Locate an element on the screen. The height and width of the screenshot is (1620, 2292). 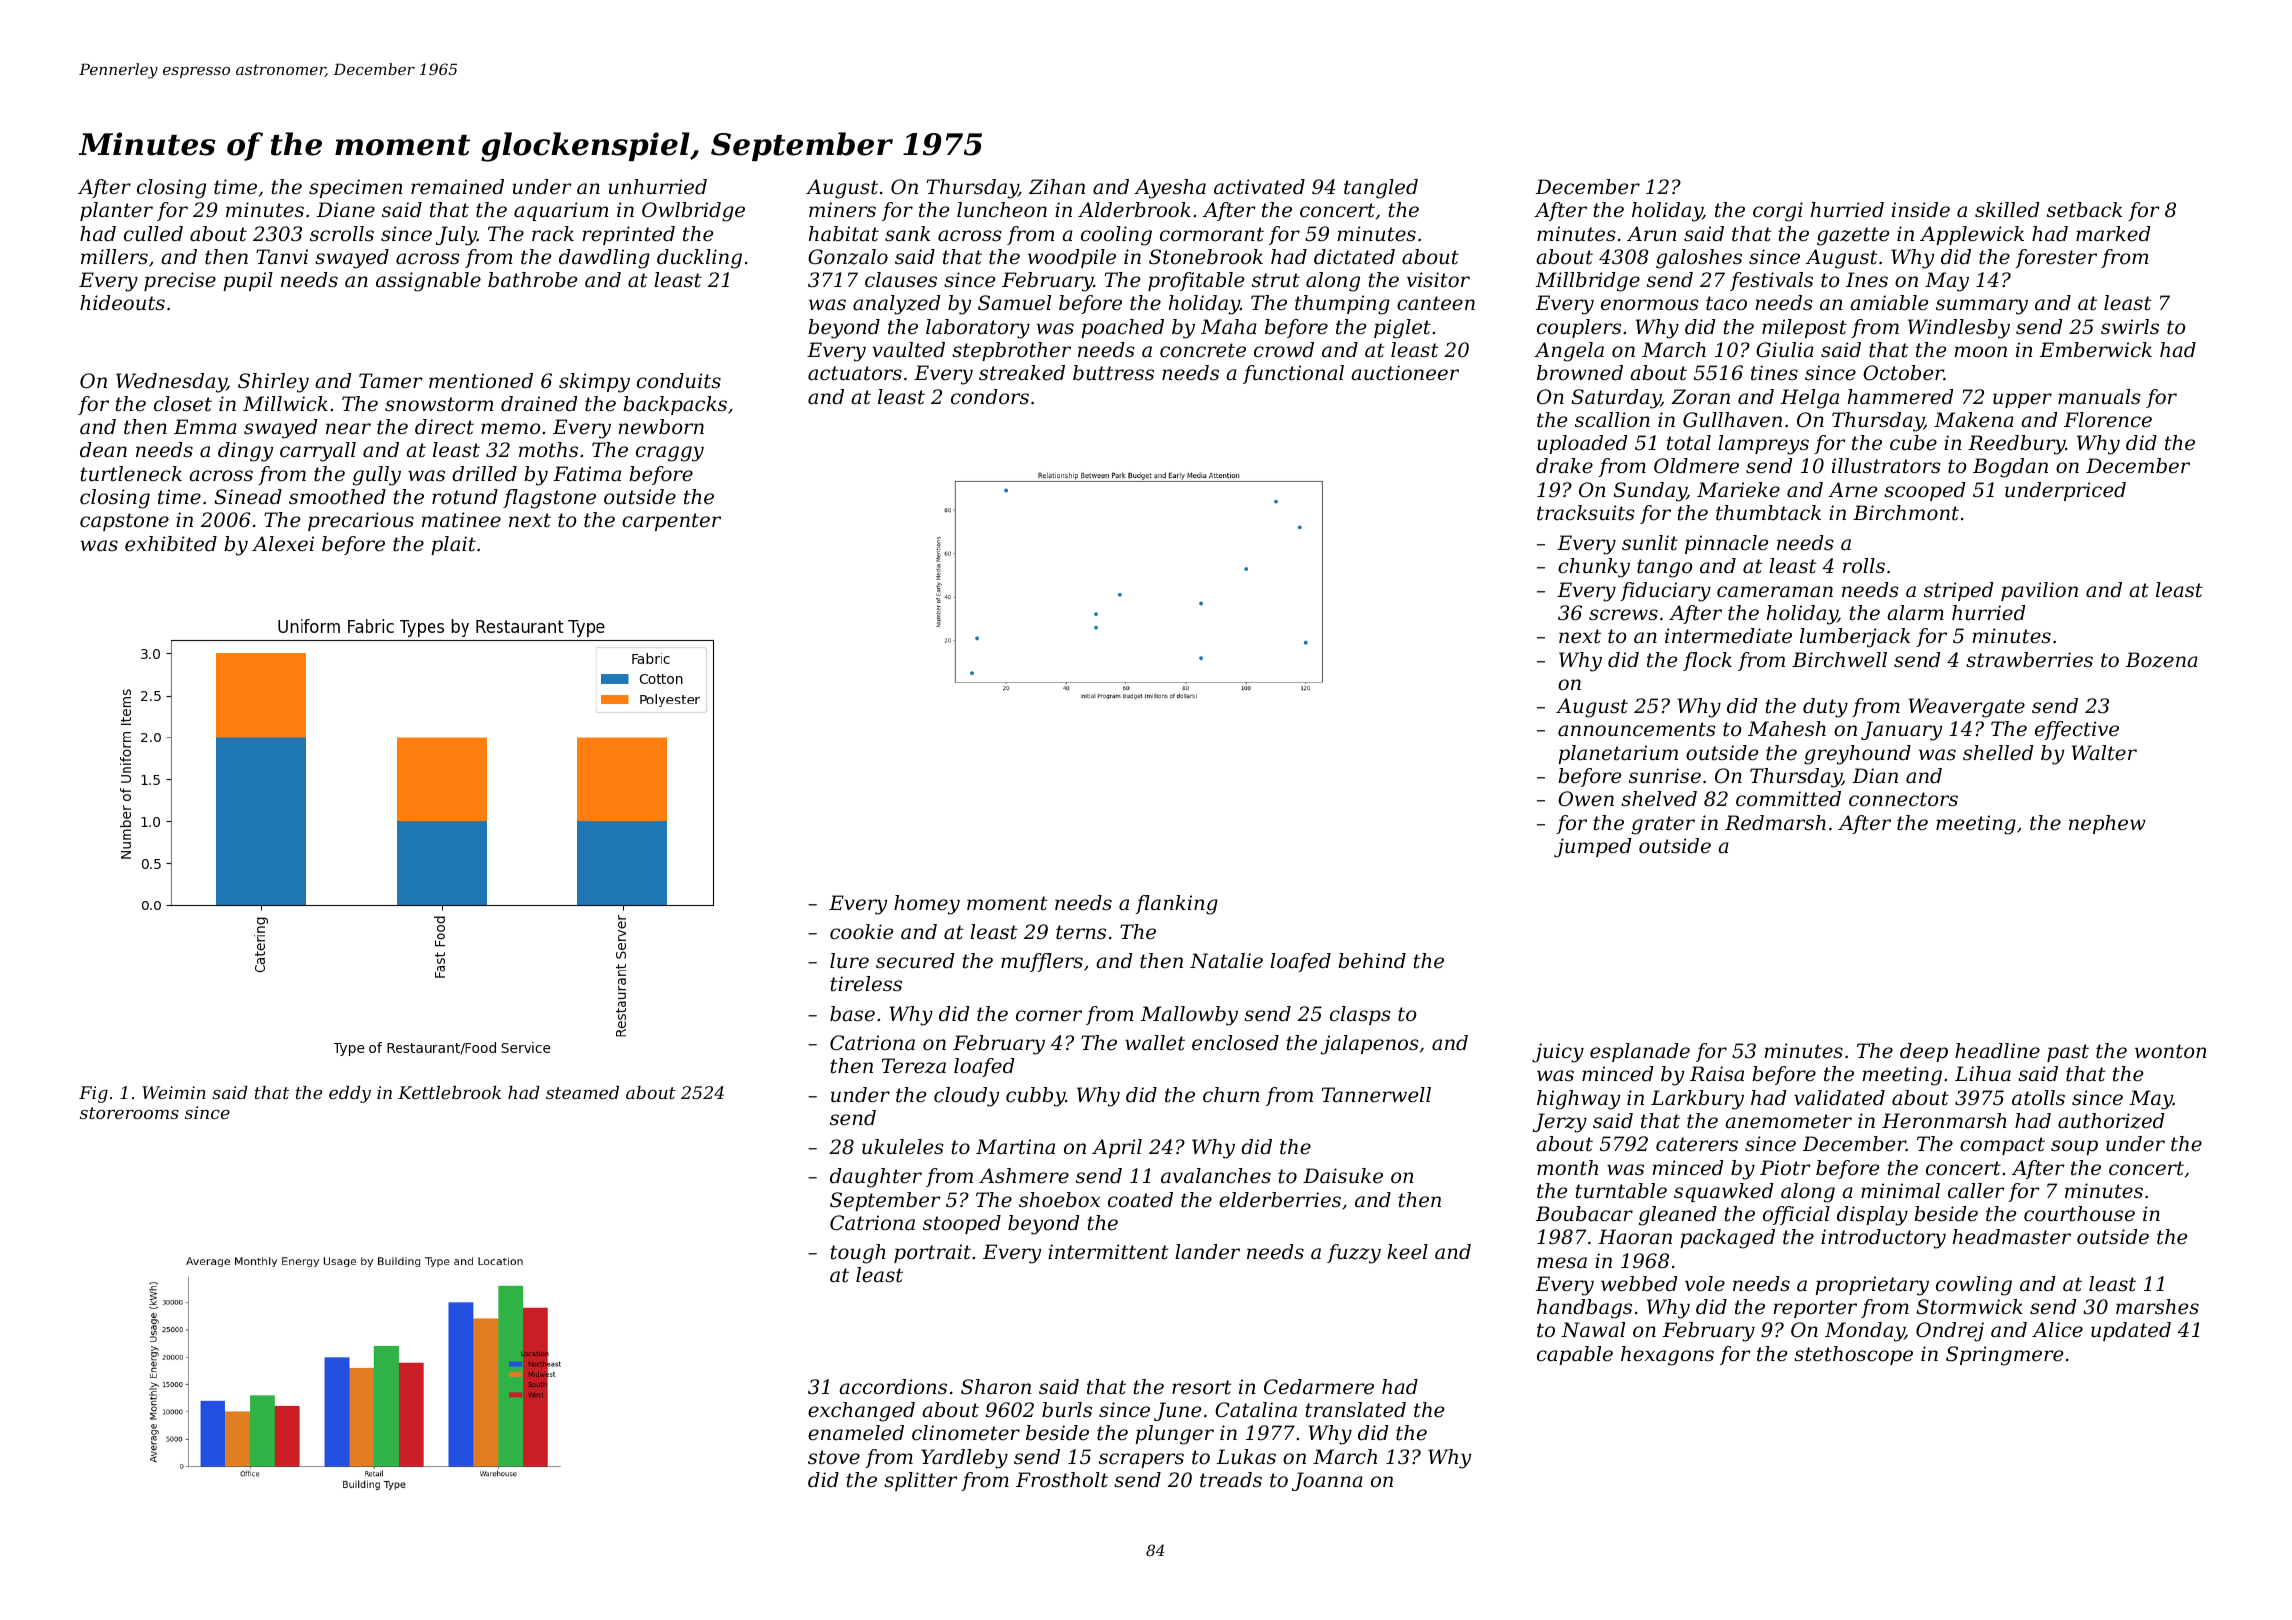
Giulia is located at coordinates (1785, 350).
